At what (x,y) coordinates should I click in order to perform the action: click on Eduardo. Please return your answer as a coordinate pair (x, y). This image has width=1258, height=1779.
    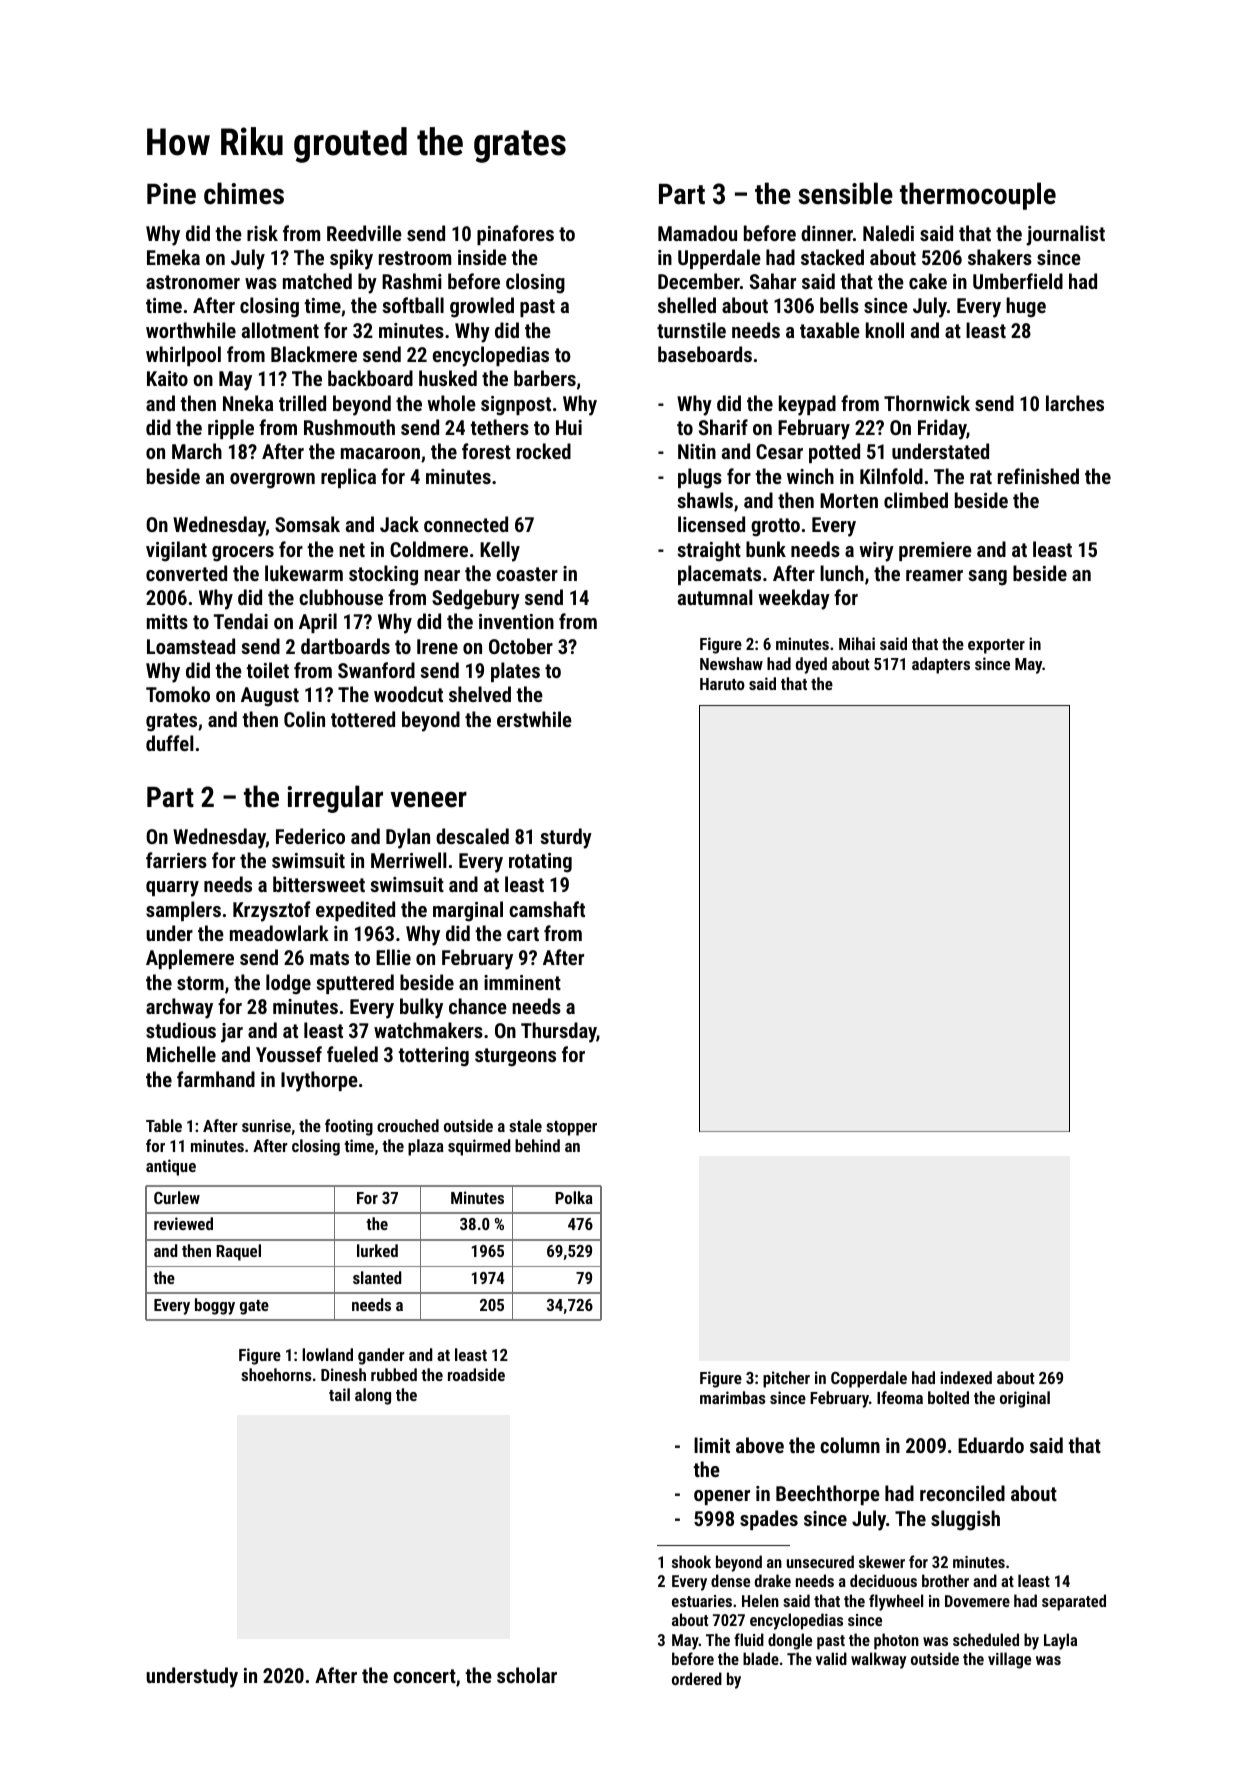
    Looking at the image, I should click on (991, 1445).
